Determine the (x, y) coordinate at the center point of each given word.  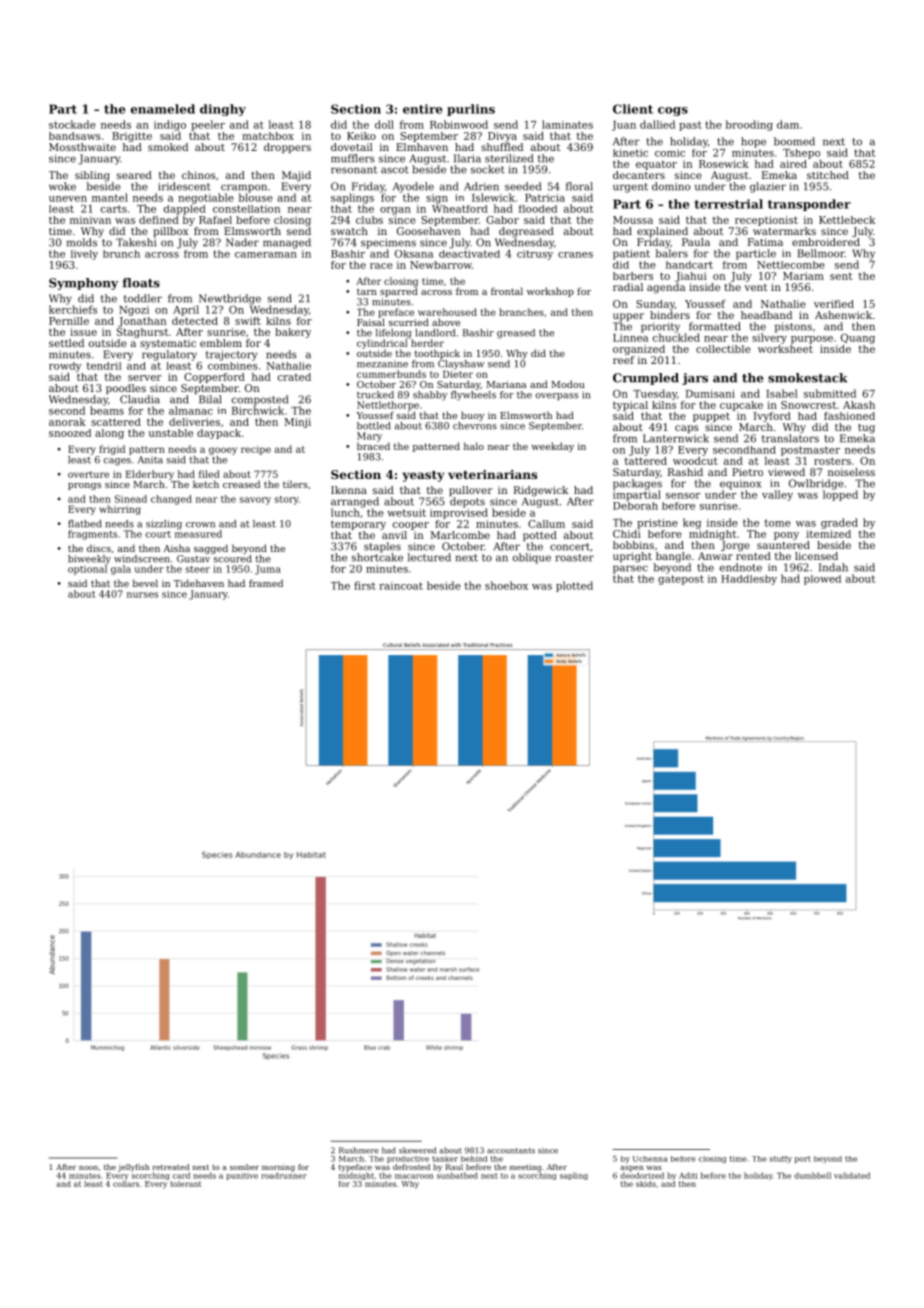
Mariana (506, 384)
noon (88, 1168)
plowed (822, 580)
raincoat (401, 586)
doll (384, 124)
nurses (142, 595)
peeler (208, 125)
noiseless (851, 472)
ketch (206, 484)
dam (788, 124)
